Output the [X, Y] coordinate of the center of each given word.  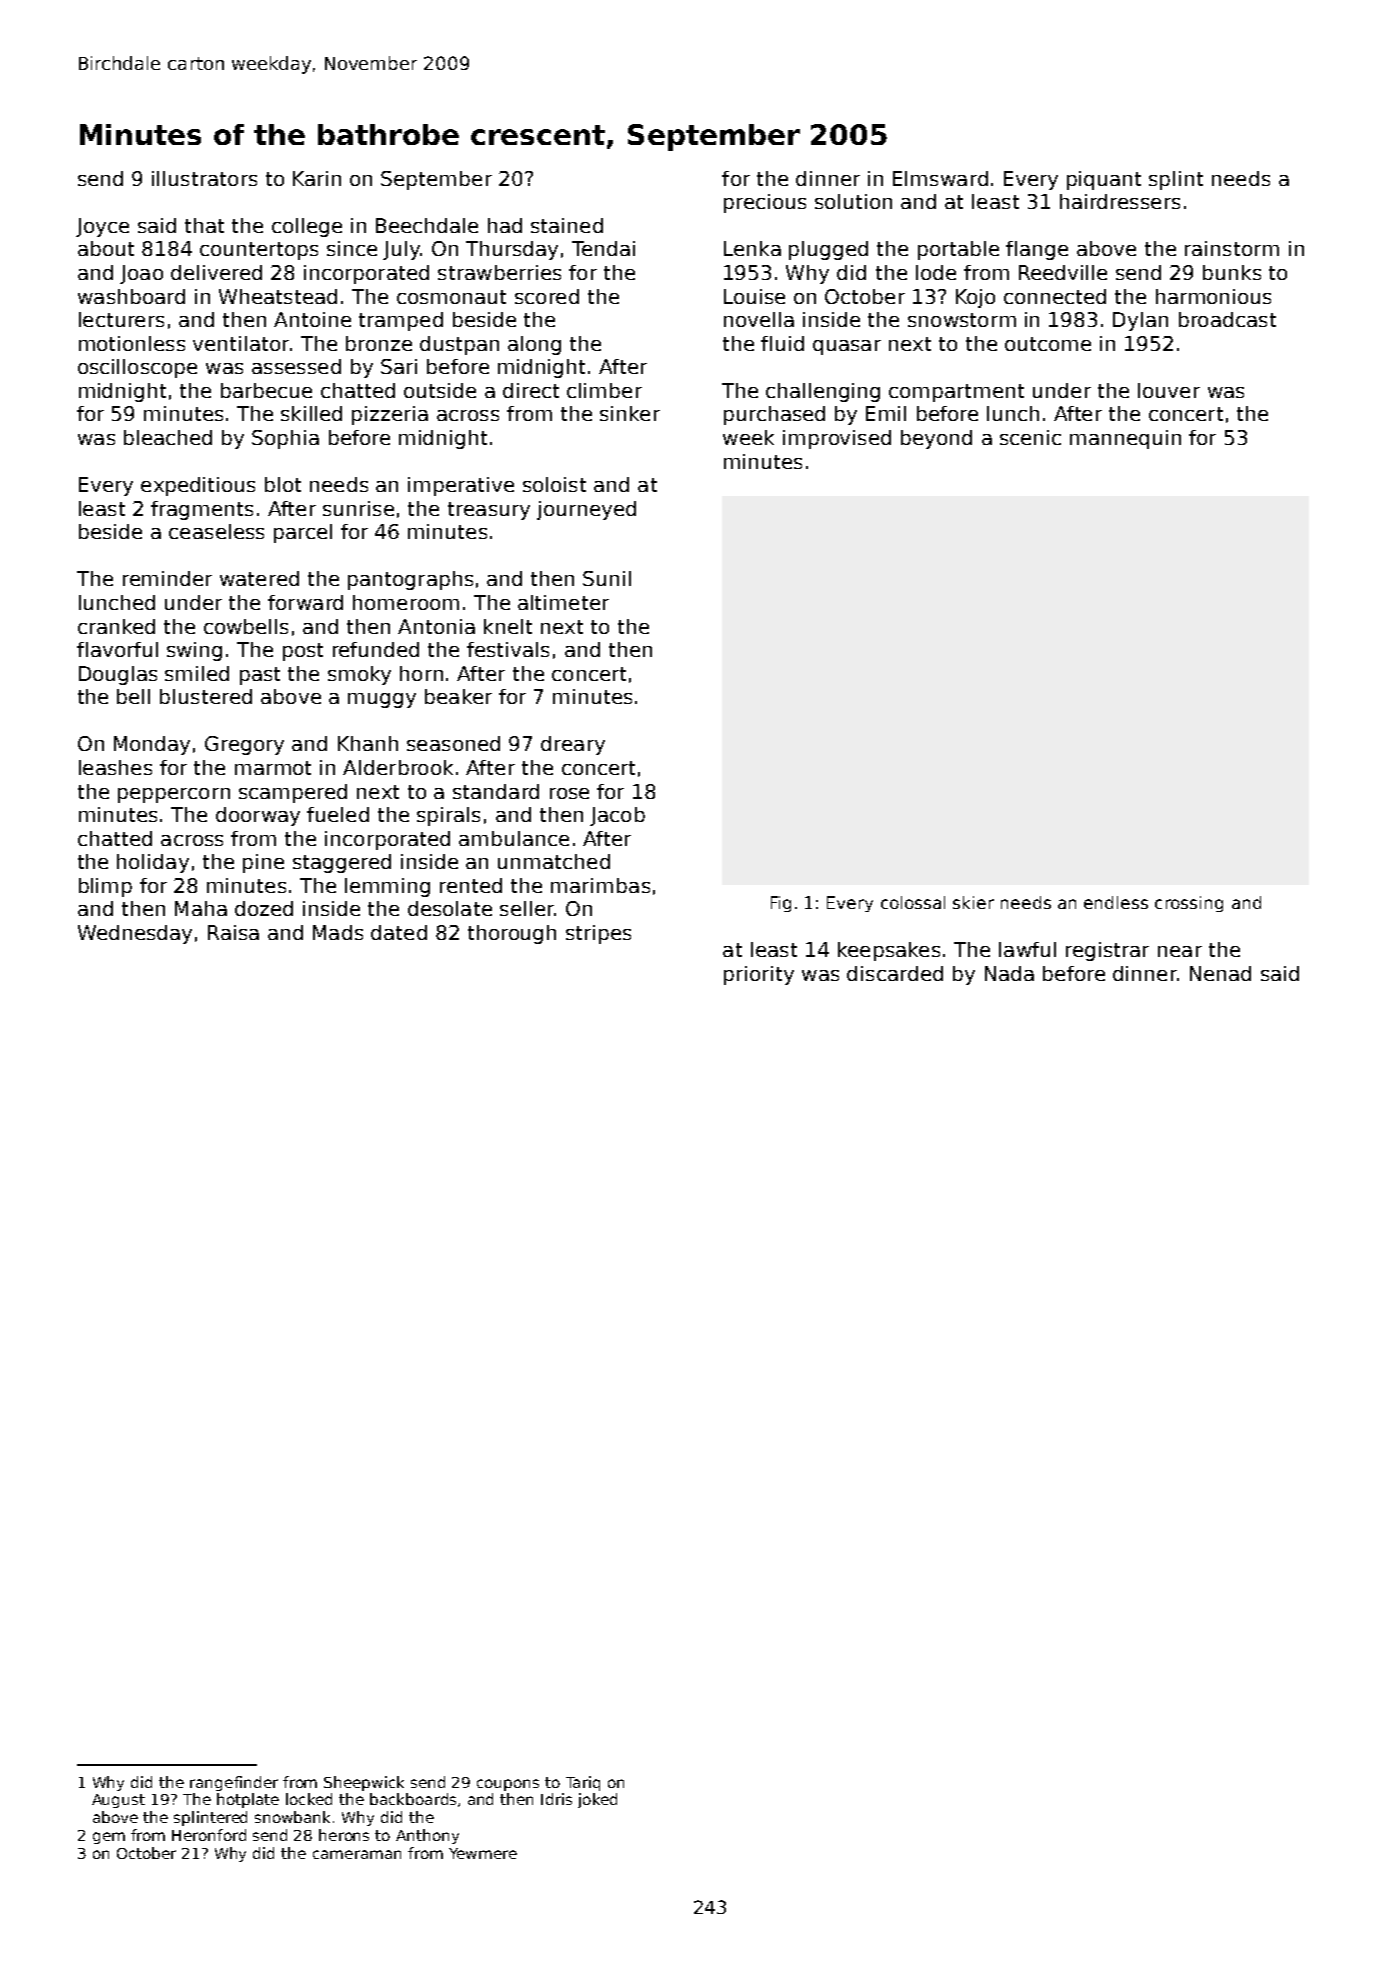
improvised [837, 439]
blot [283, 484]
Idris [556, 1799]
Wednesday [135, 934]
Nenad [1220, 973]
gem [109, 1838]
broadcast [1227, 319]
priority [759, 975]
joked [597, 1800]
